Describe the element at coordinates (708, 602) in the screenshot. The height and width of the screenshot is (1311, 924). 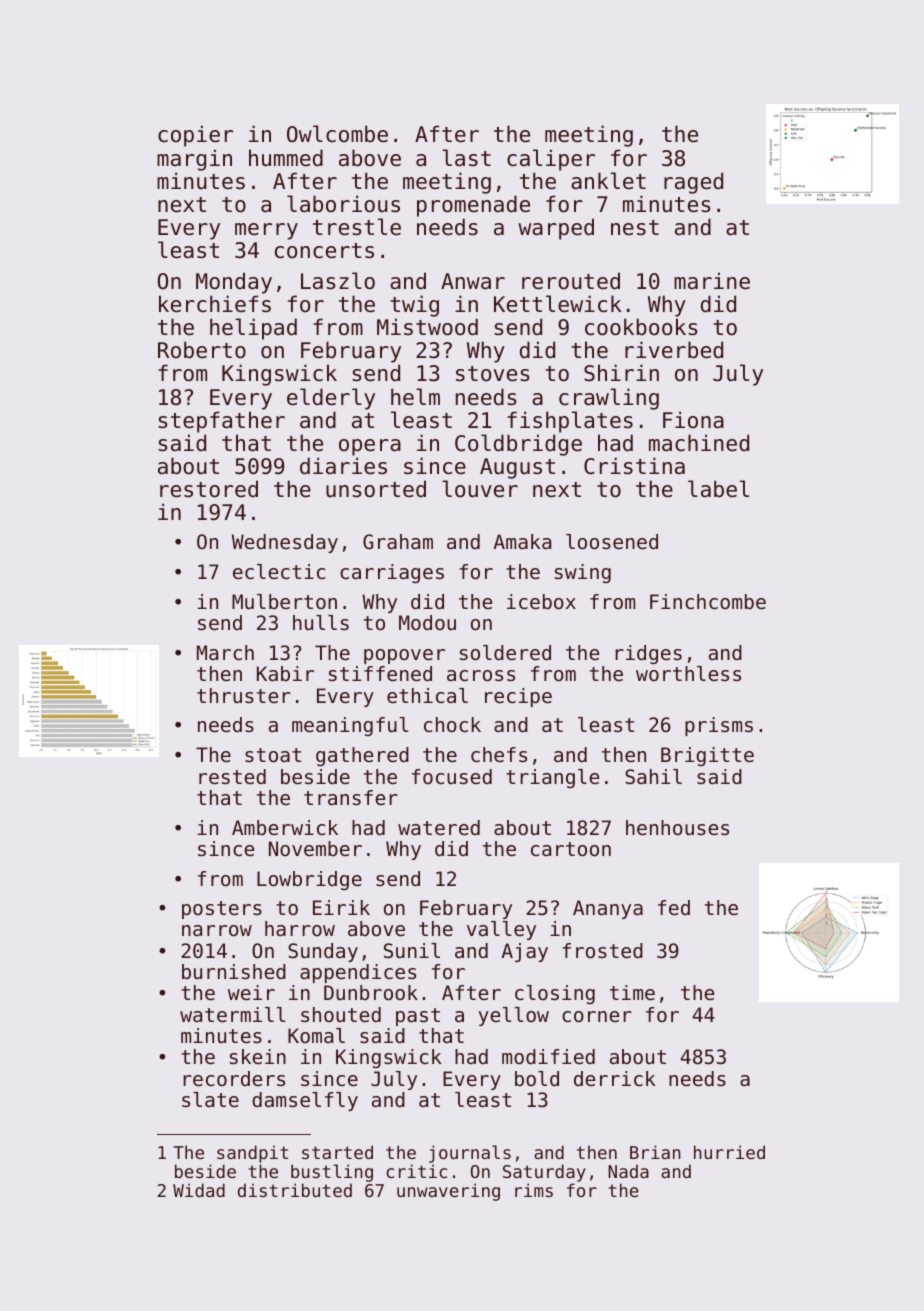
I see `Finchcombe` at that location.
